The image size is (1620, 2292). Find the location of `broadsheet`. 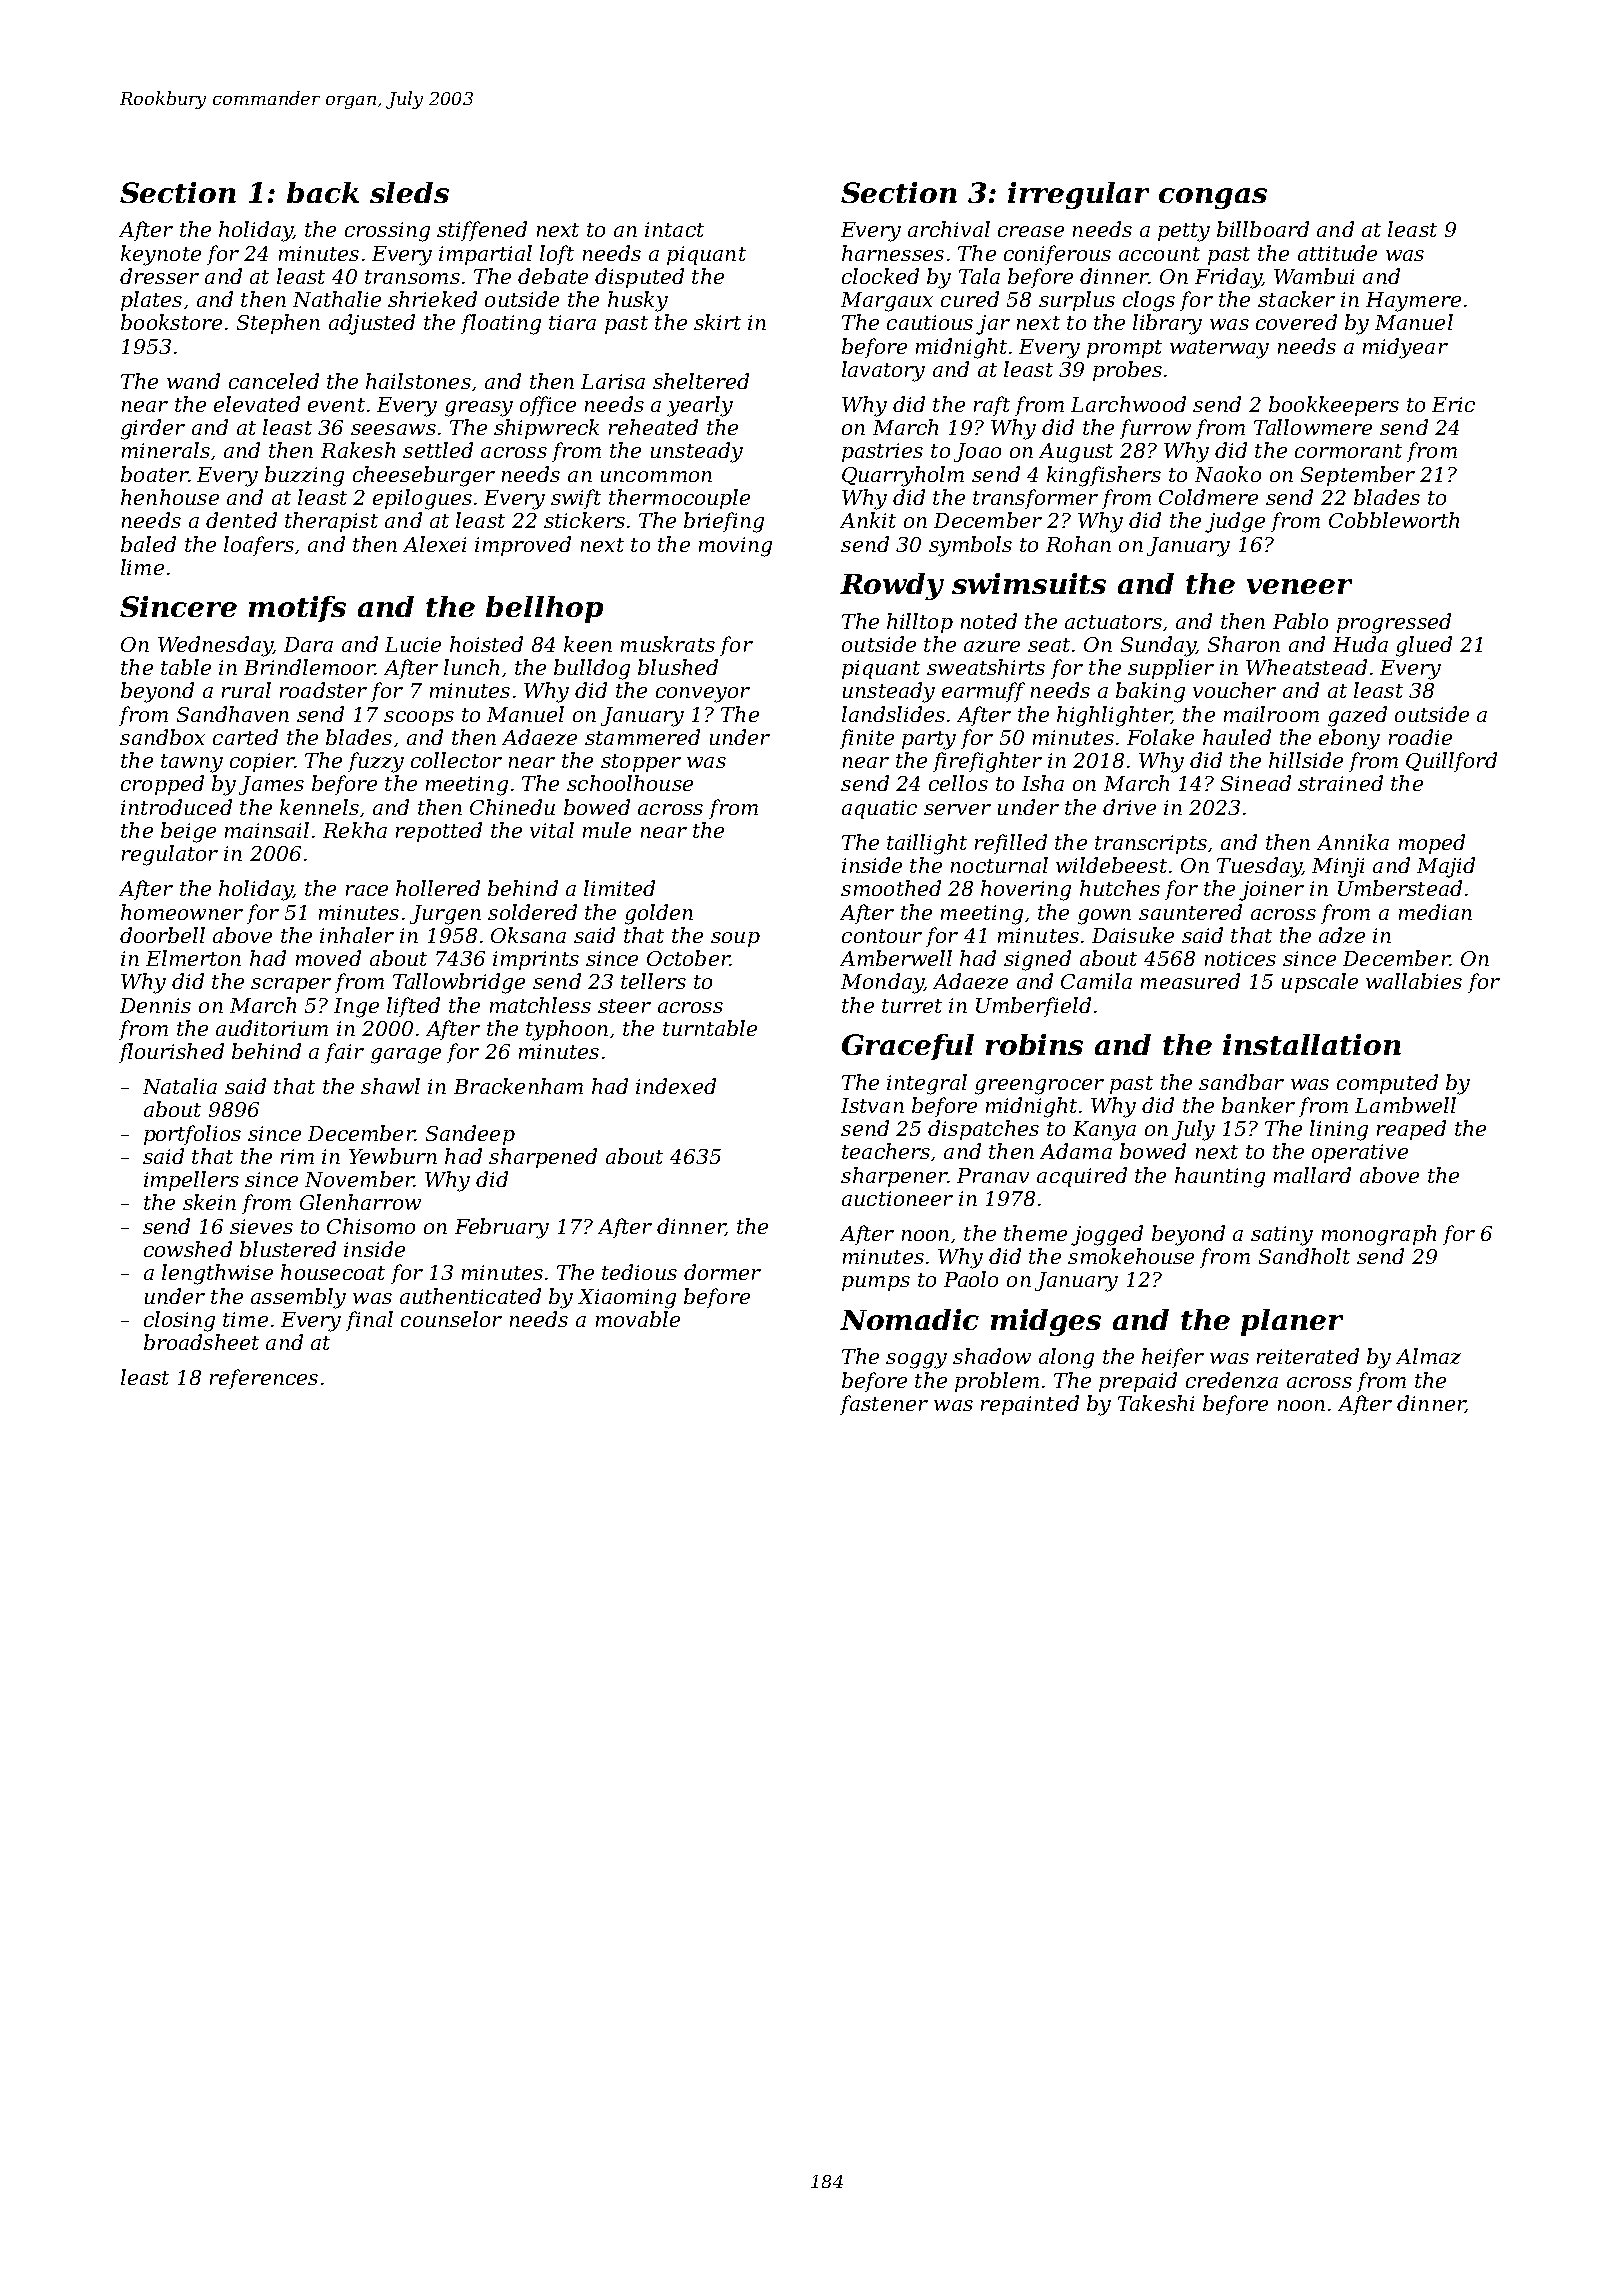

broadsheet is located at coordinates (201, 1342).
